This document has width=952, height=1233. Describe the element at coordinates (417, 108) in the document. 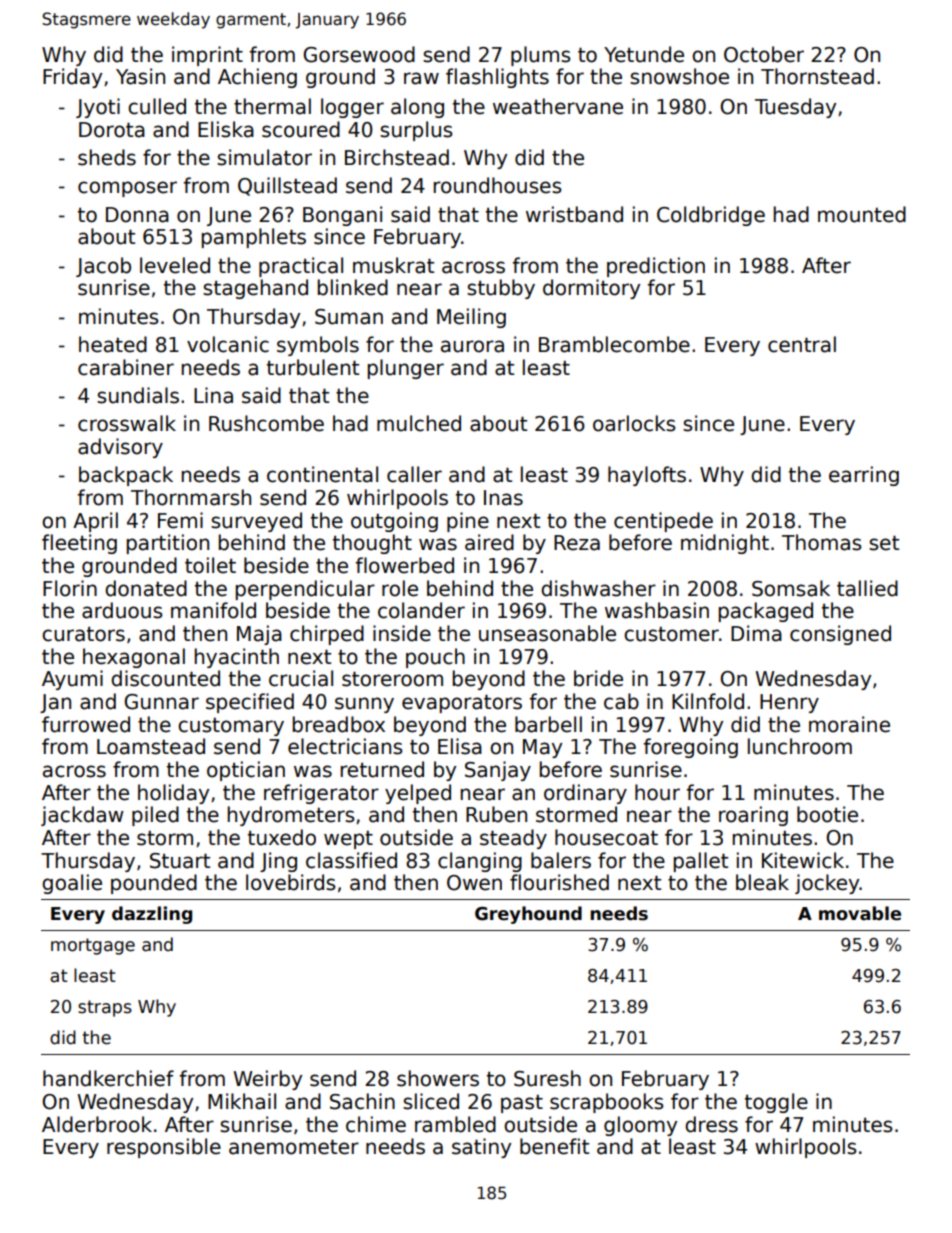

I see `along` at that location.
